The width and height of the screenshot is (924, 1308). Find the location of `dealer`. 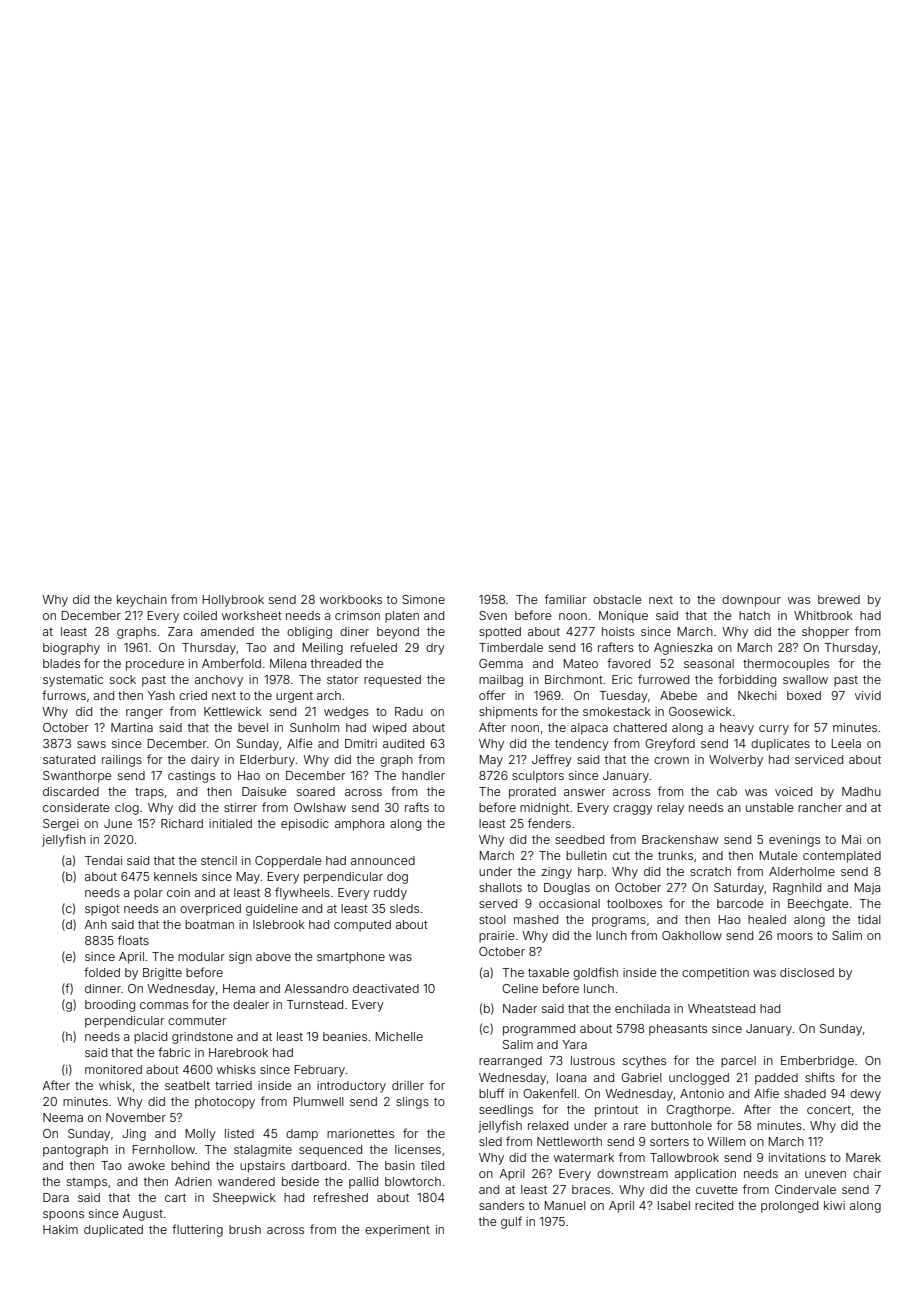

dealer is located at coordinates (251, 1004).
